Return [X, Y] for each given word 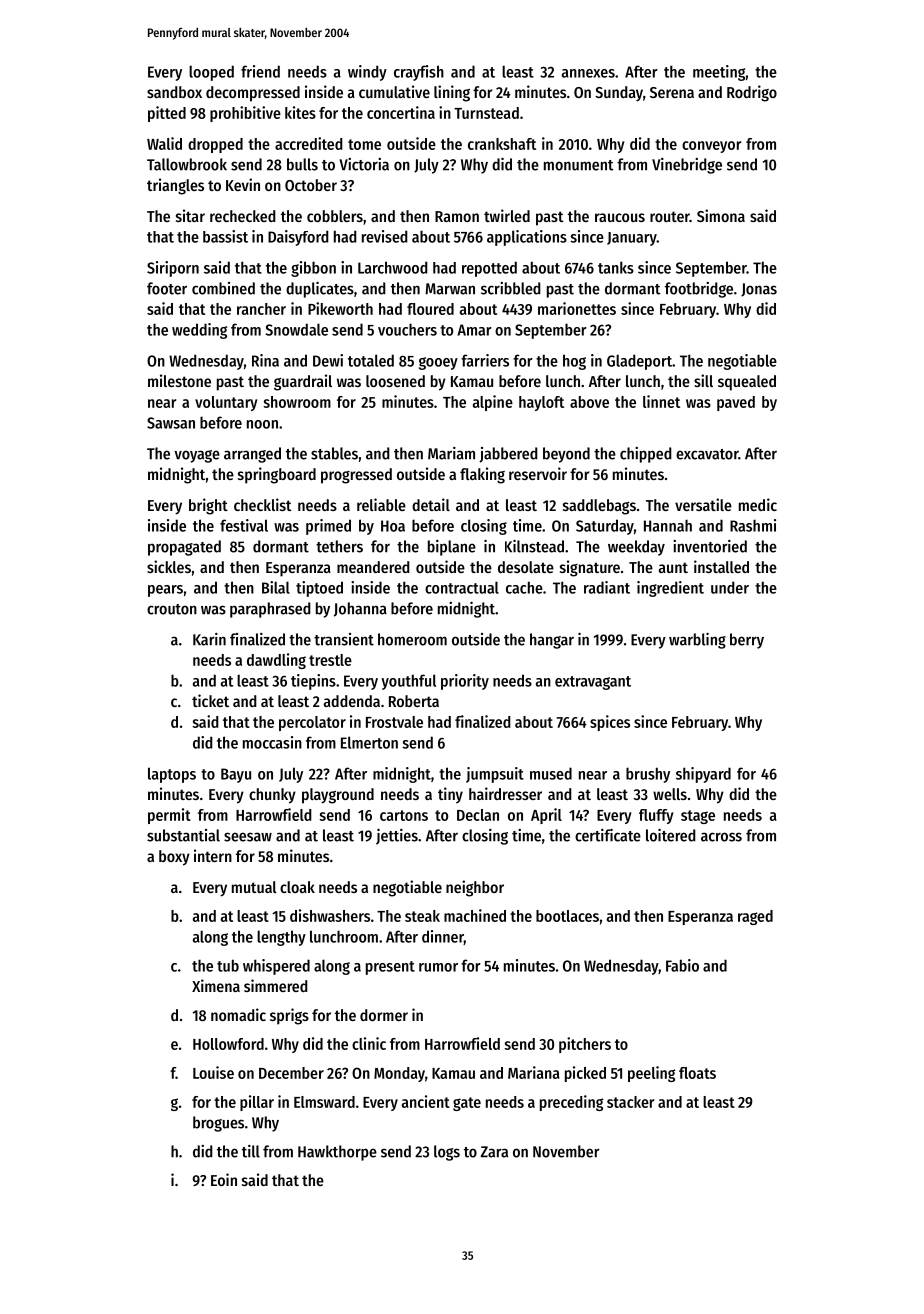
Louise [213, 1072]
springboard [277, 475]
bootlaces [567, 916]
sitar [190, 215]
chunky [272, 796]
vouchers [407, 329]
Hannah [668, 525]
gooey [438, 363]
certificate [608, 835]
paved [736, 403]
